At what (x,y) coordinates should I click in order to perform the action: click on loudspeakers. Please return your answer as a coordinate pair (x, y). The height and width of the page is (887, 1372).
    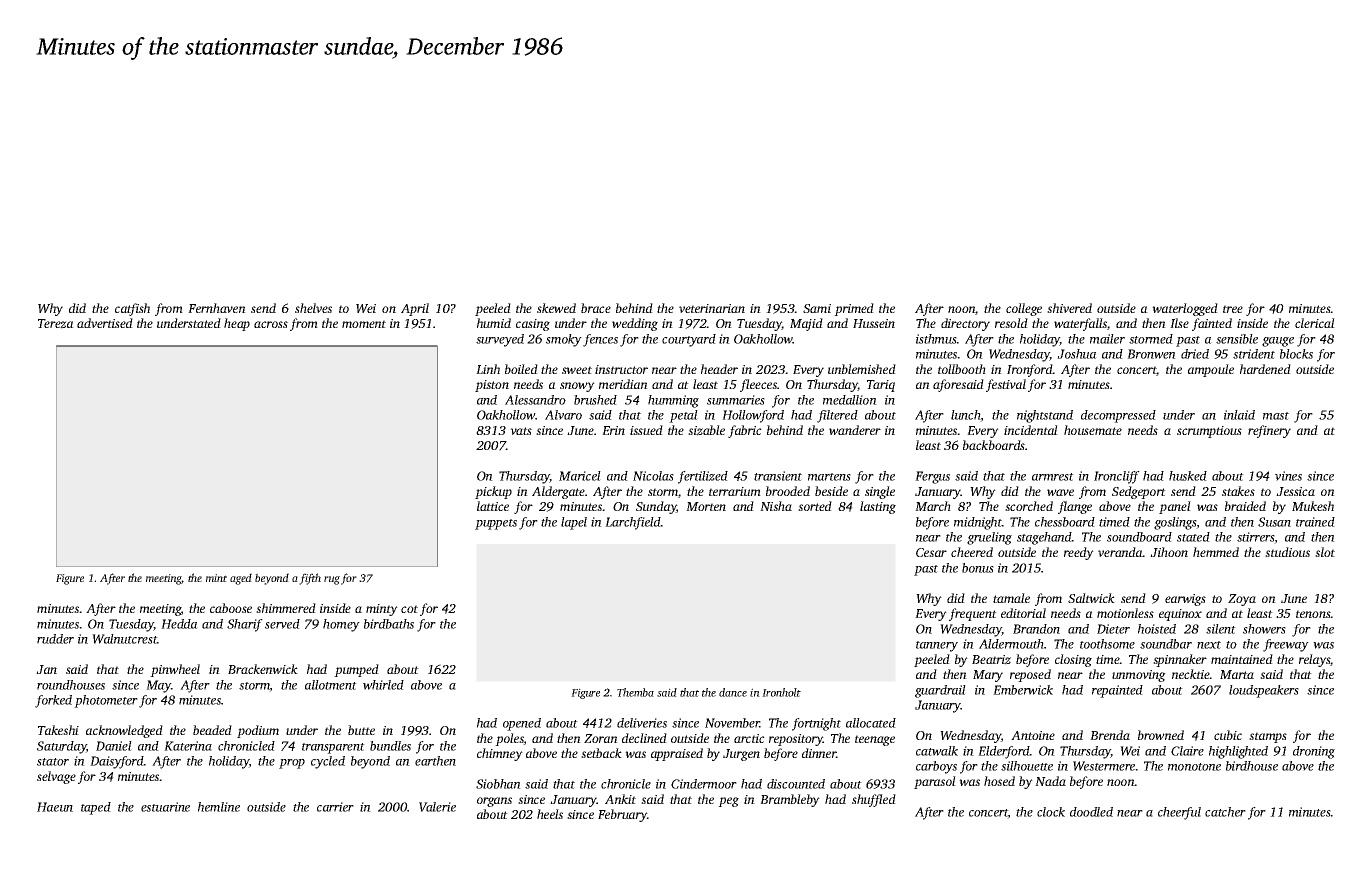
    Looking at the image, I should click on (1264, 691).
